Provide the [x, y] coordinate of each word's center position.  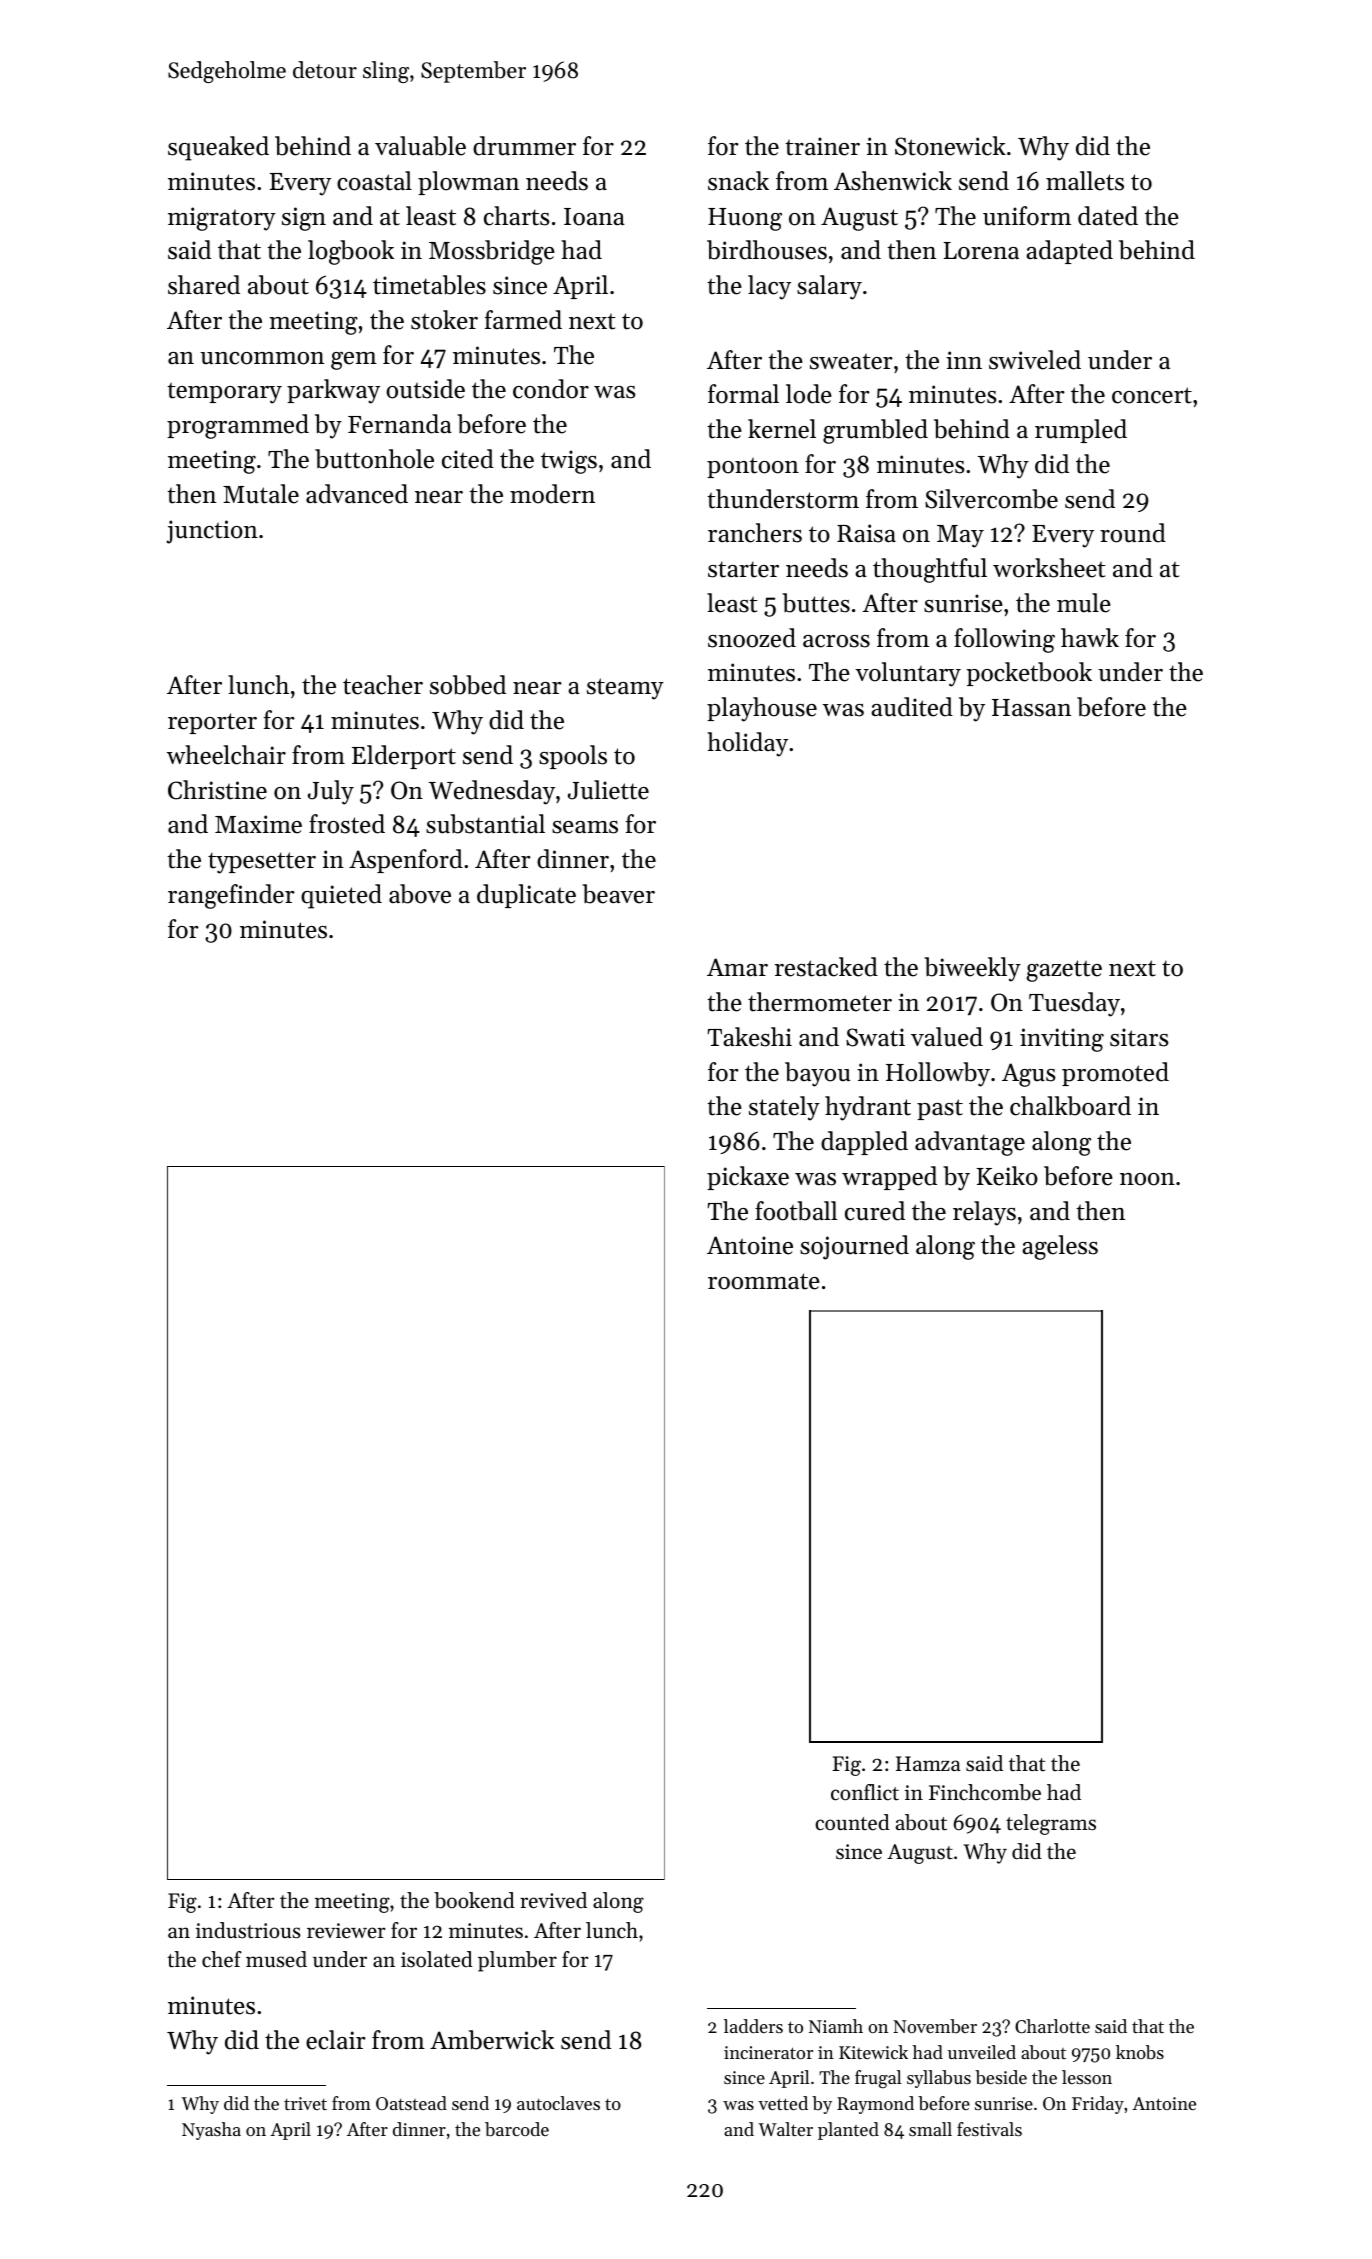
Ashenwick [893, 181]
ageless [1060, 1247]
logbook [351, 252]
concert [1152, 395]
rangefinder [231, 896]
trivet [305, 2103]
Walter [785, 2129]
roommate [764, 1281]
